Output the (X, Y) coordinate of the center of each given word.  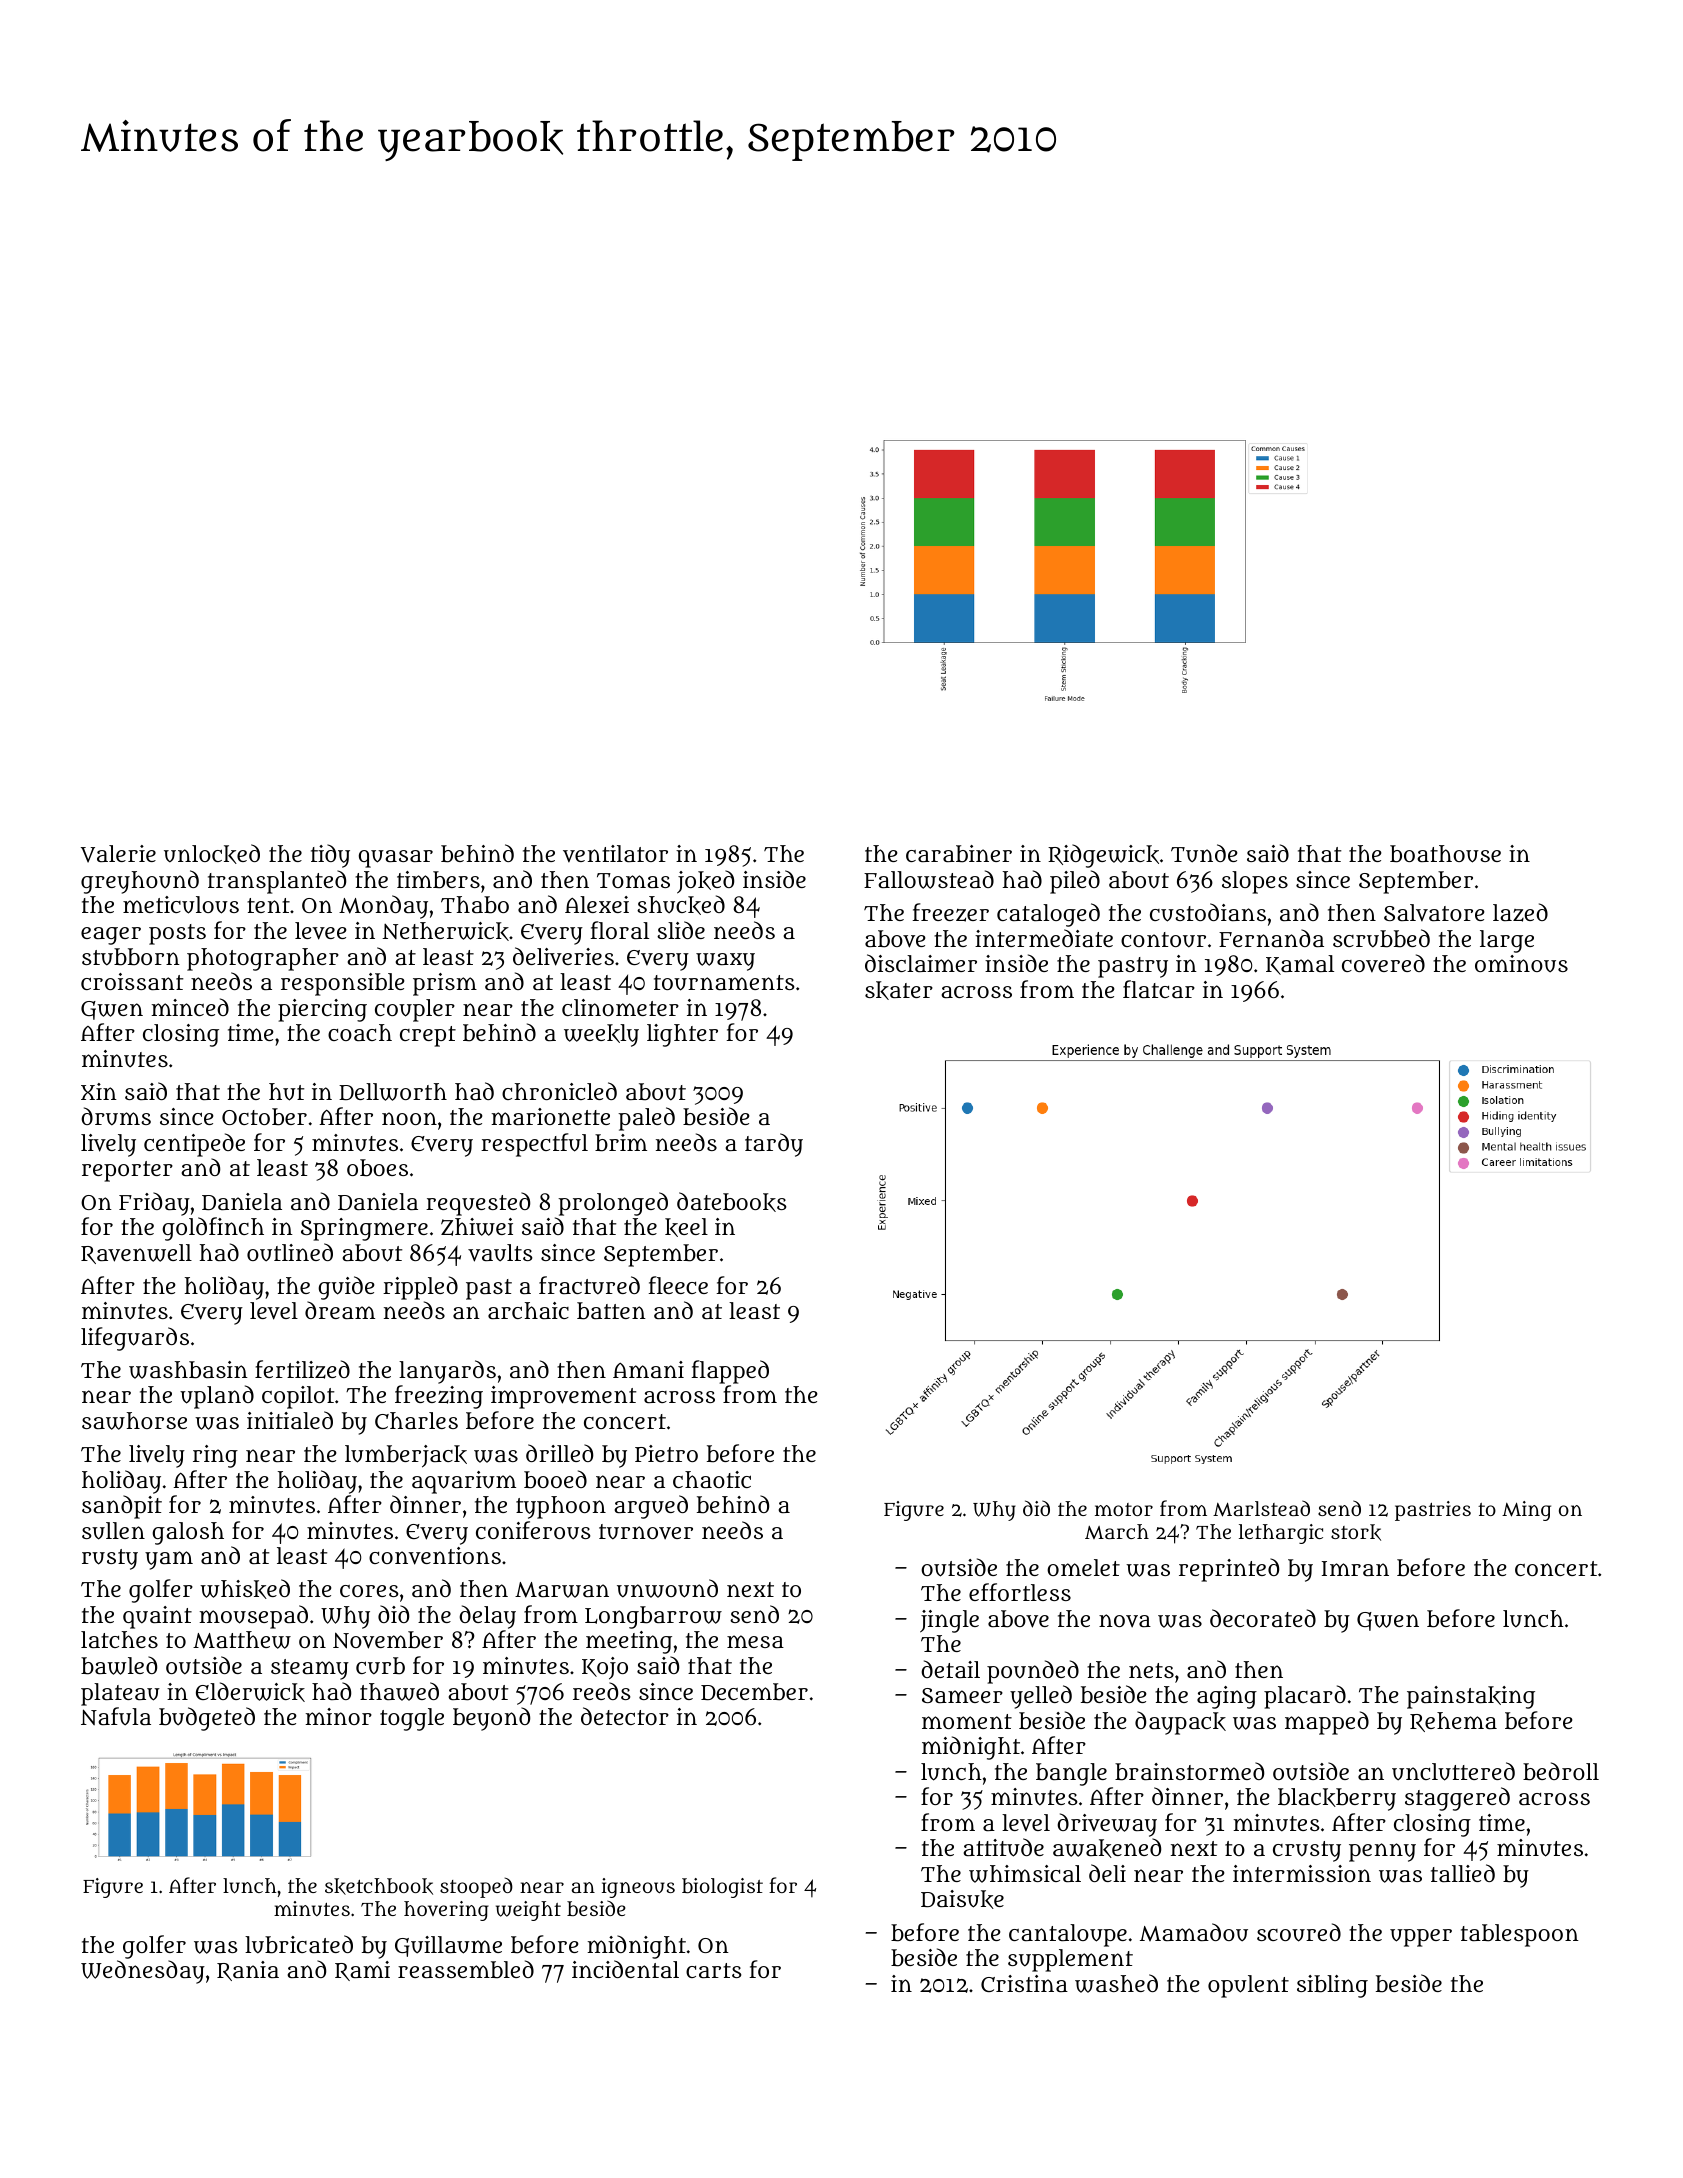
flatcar (1159, 989)
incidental (625, 1969)
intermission (1302, 1873)
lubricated (299, 1944)
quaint (157, 1617)
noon (409, 1118)
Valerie (118, 854)
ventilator (615, 853)
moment (967, 1721)
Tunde (1204, 853)
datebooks (732, 1202)
